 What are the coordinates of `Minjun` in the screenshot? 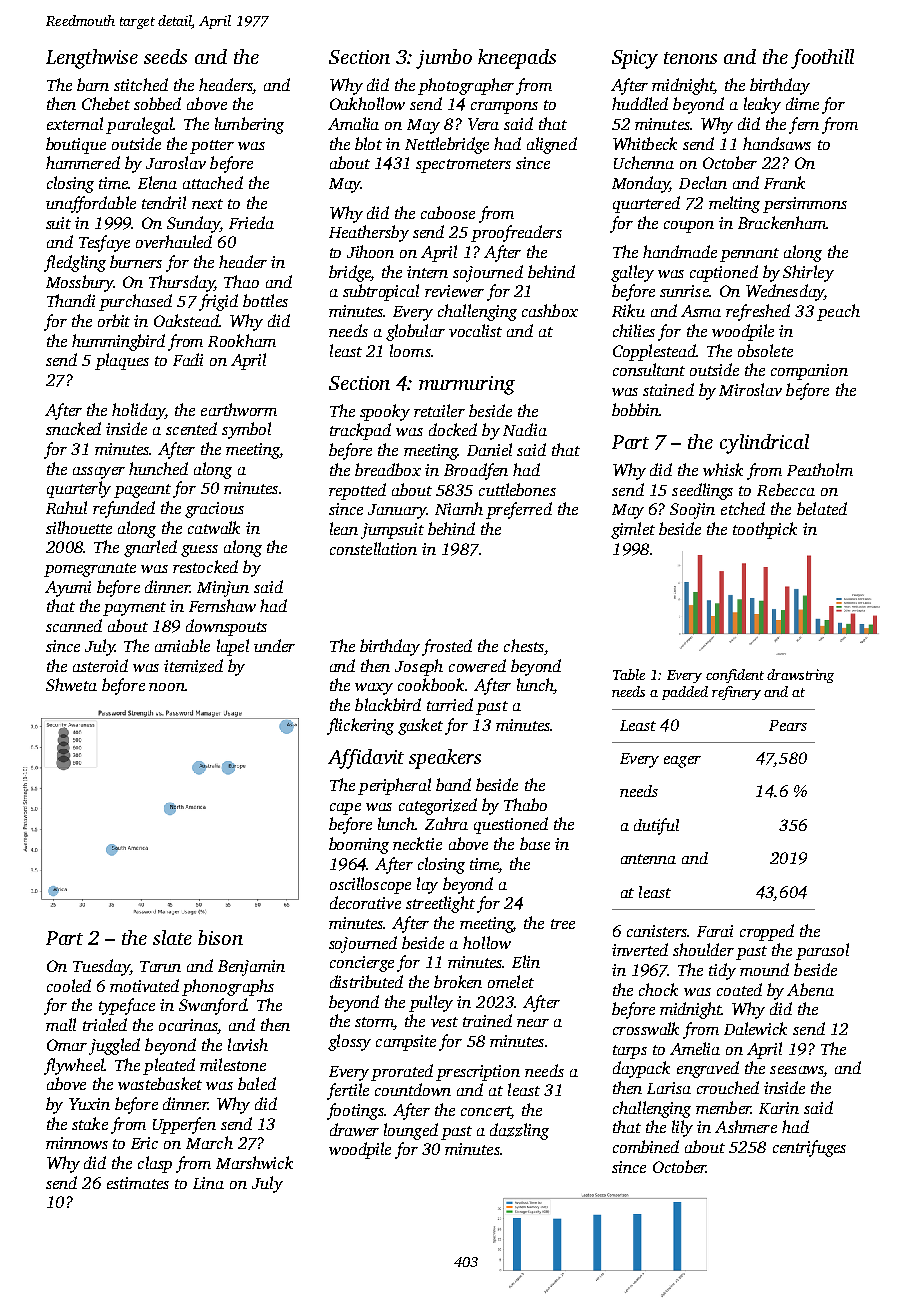 It's located at (223, 589).
